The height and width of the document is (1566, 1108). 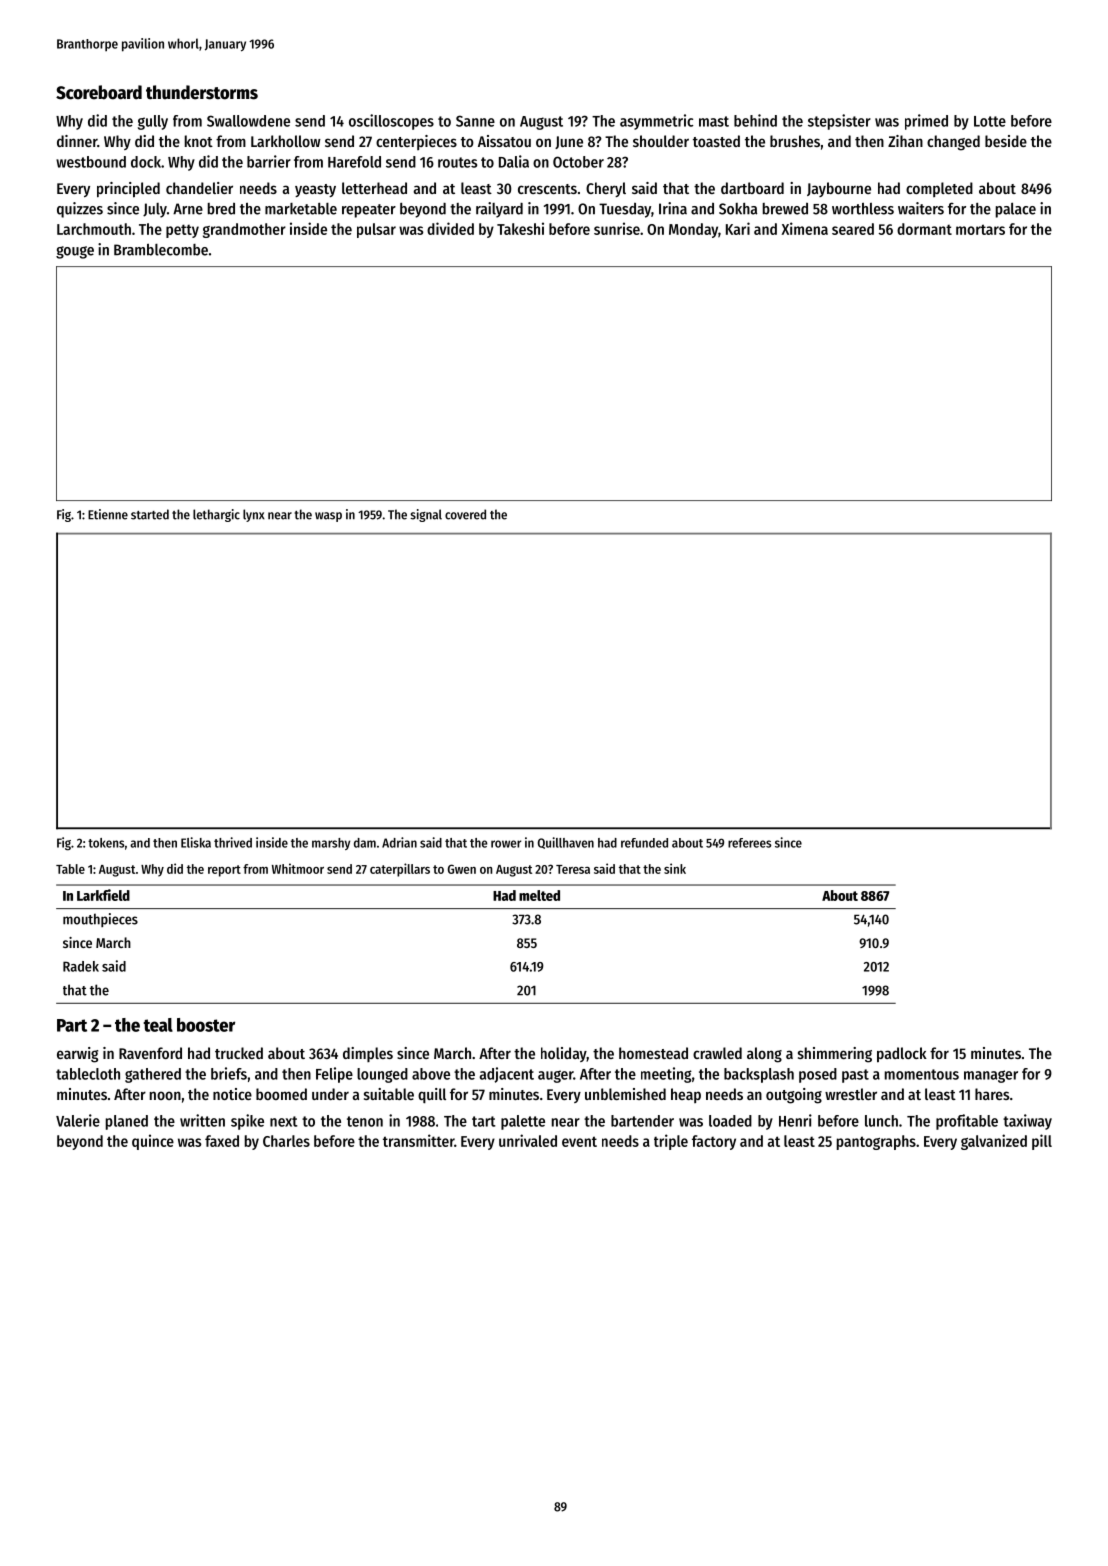 I want to click on referees, so click(x=750, y=843).
